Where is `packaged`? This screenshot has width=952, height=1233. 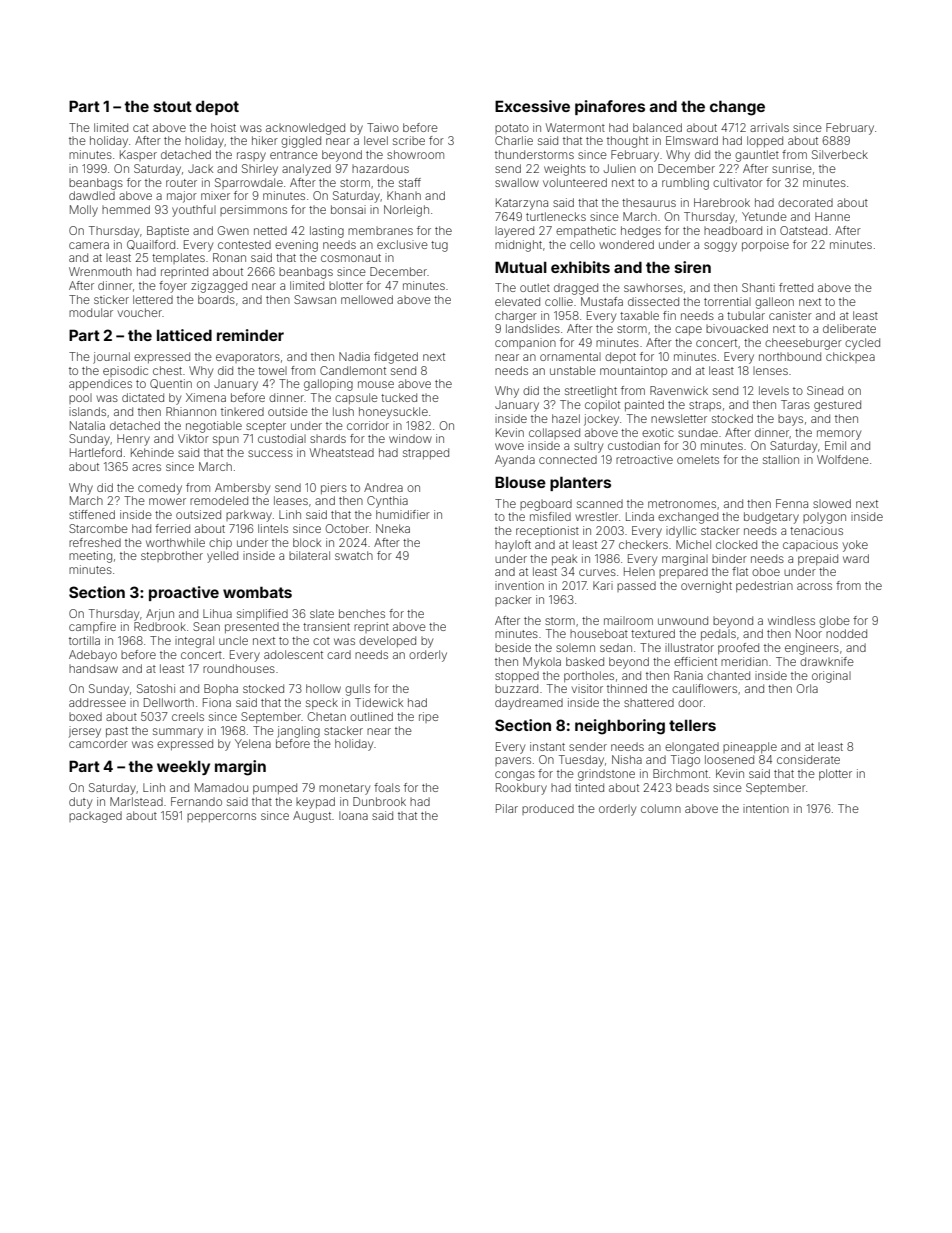
packaged is located at coordinates (95, 817).
